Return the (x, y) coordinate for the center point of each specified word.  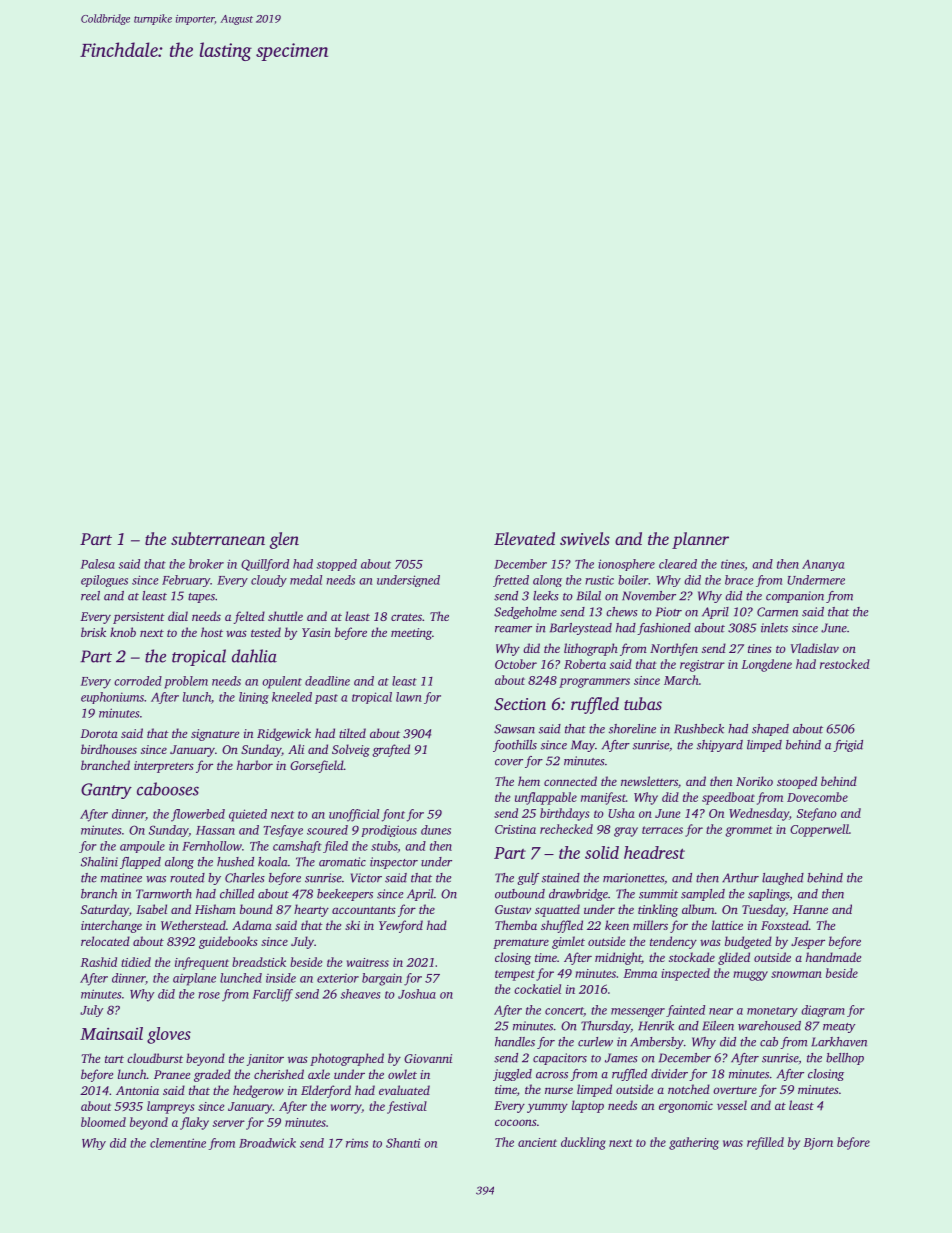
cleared (678, 564)
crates (406, 617)
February (186, 581)
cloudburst (155, 1058)
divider (669, 1074)
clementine (178, 1143)
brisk (93, 632)
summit (658, 894)
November (649, 596)
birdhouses (109, 749)
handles (515, 1042)
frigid (848, 746)
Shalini (99, 862)
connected (570, 781)
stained (561, 878)
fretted (511, 581)
